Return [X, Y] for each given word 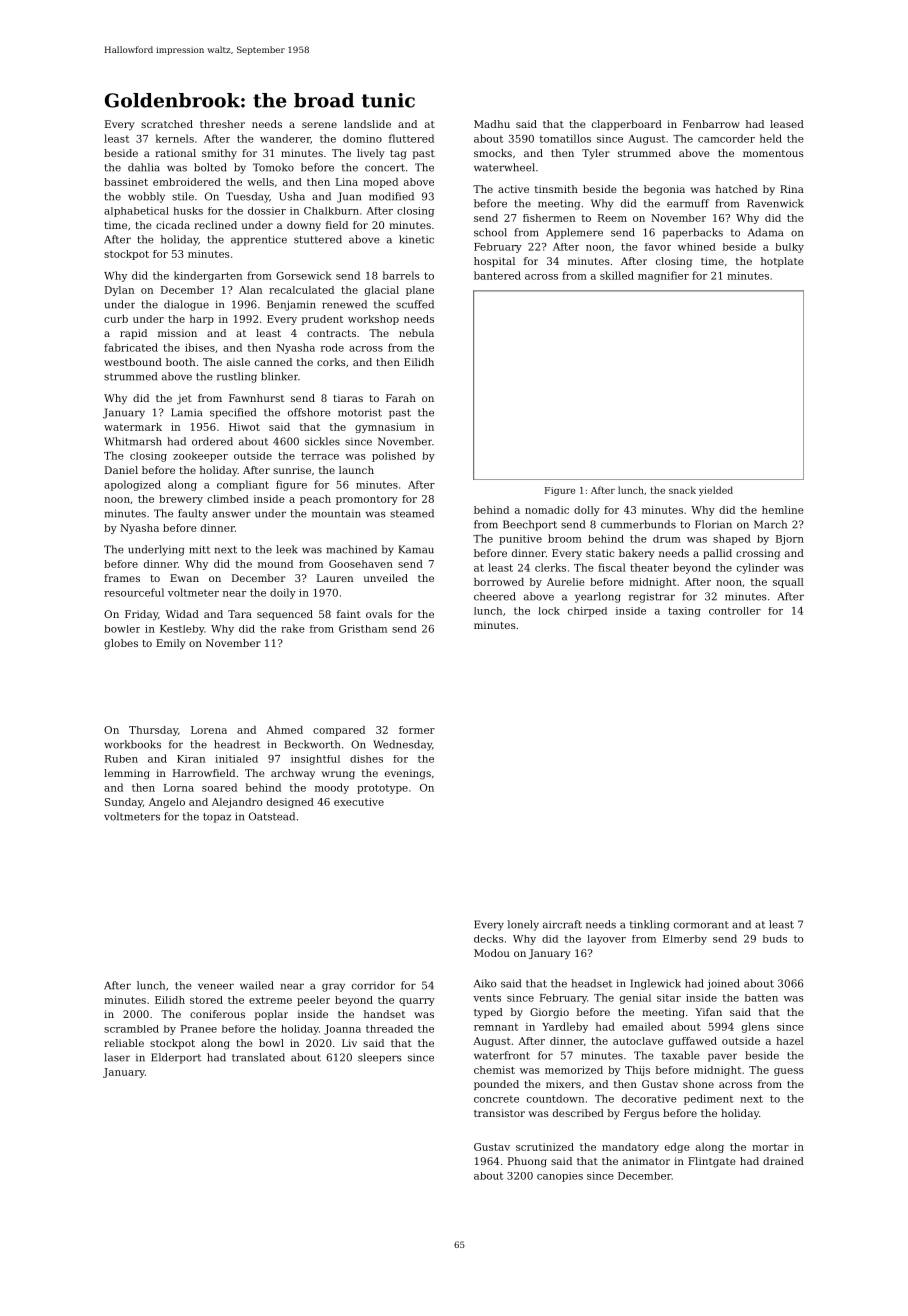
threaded [389, 1029]
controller [735, 611]
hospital [494, 262]
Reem [612, 218]
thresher [222, 124]
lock [549, 611]
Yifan [708, 1012]
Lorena [209, 730]
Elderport [176, 1058]
